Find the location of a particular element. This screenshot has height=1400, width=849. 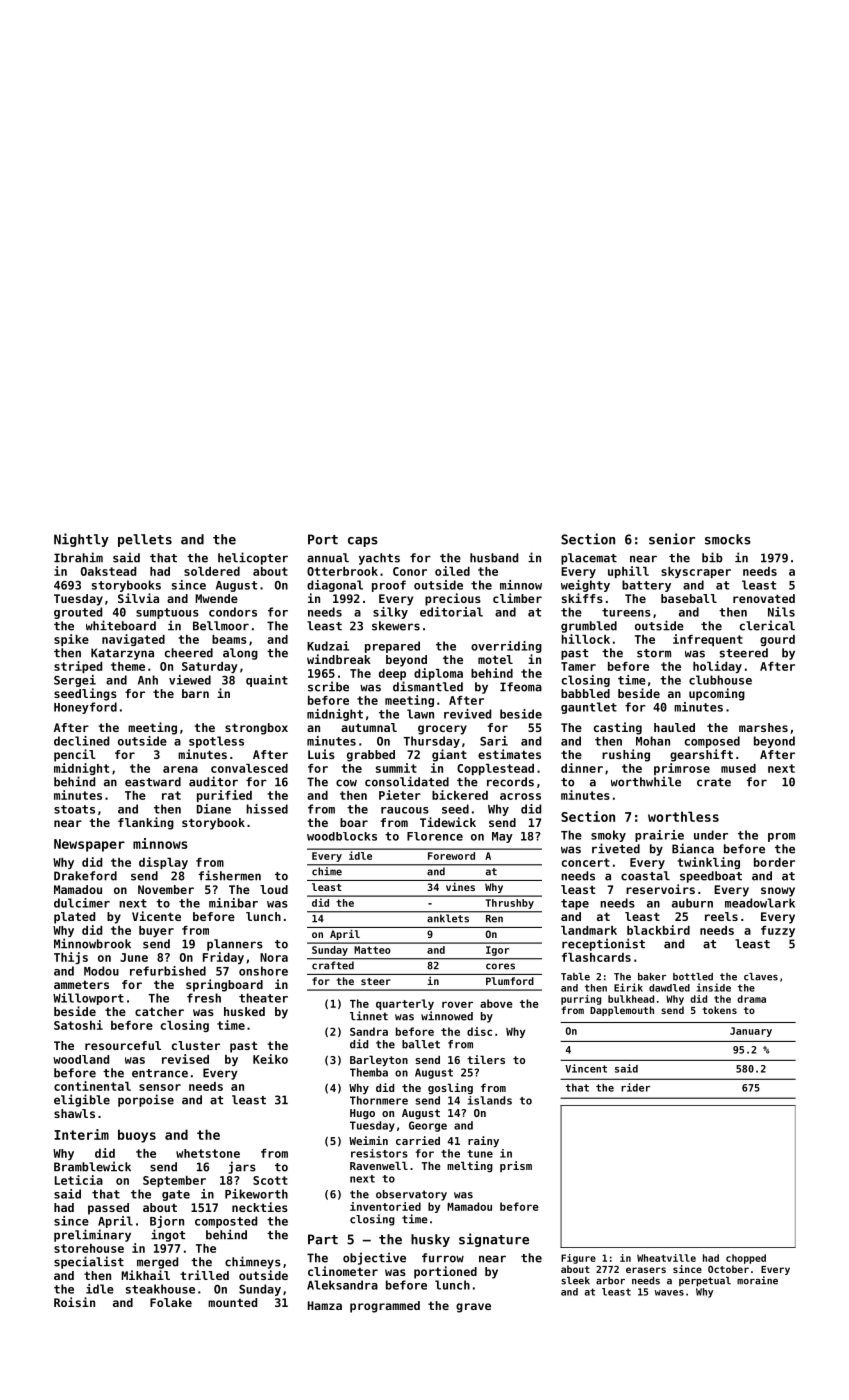

Folake is located at coordinates (171, 1302).
